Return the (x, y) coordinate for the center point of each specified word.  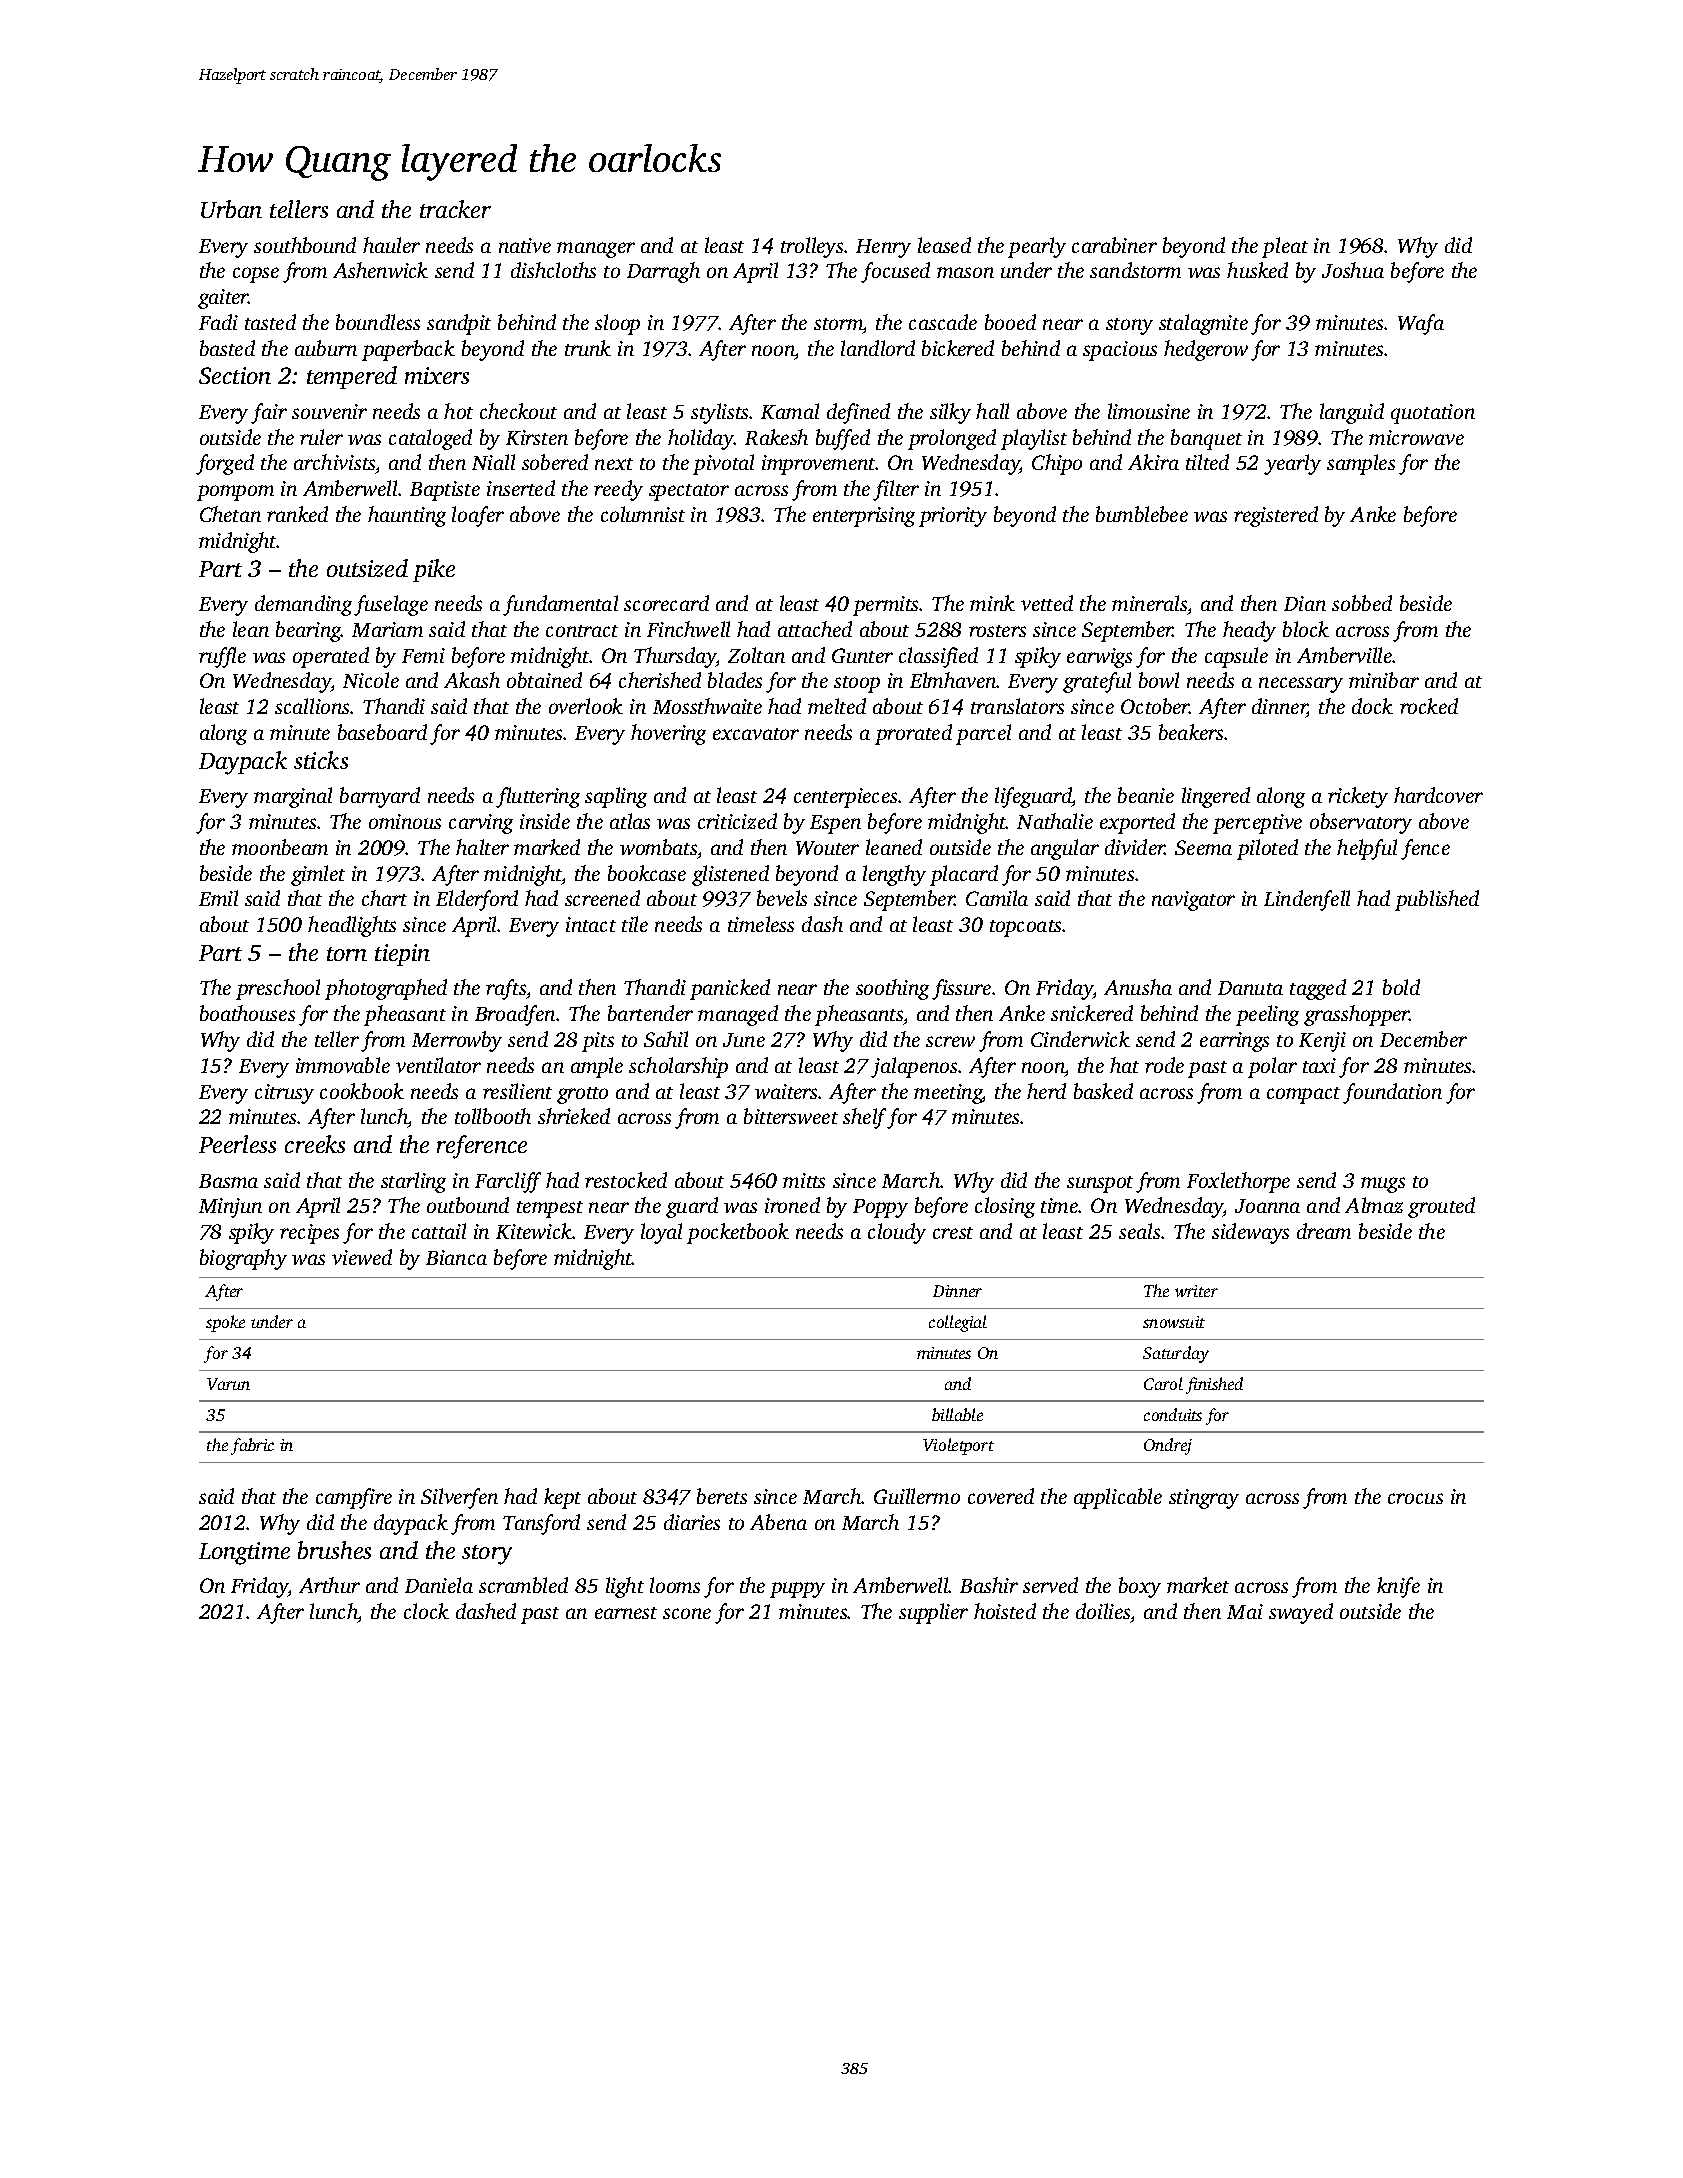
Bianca (456, 1257)
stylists (720, 413)
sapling (616, 797)
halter (482, 847)
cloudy (897, 1233)
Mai (1245, 1611)
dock (1372, 706)
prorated (913, 734)
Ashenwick (380, 270)
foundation (1392, 1093)
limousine (1149, 411)
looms (675, 1585)
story (487, 1555)
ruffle (222, 657)
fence (1425, 849)
